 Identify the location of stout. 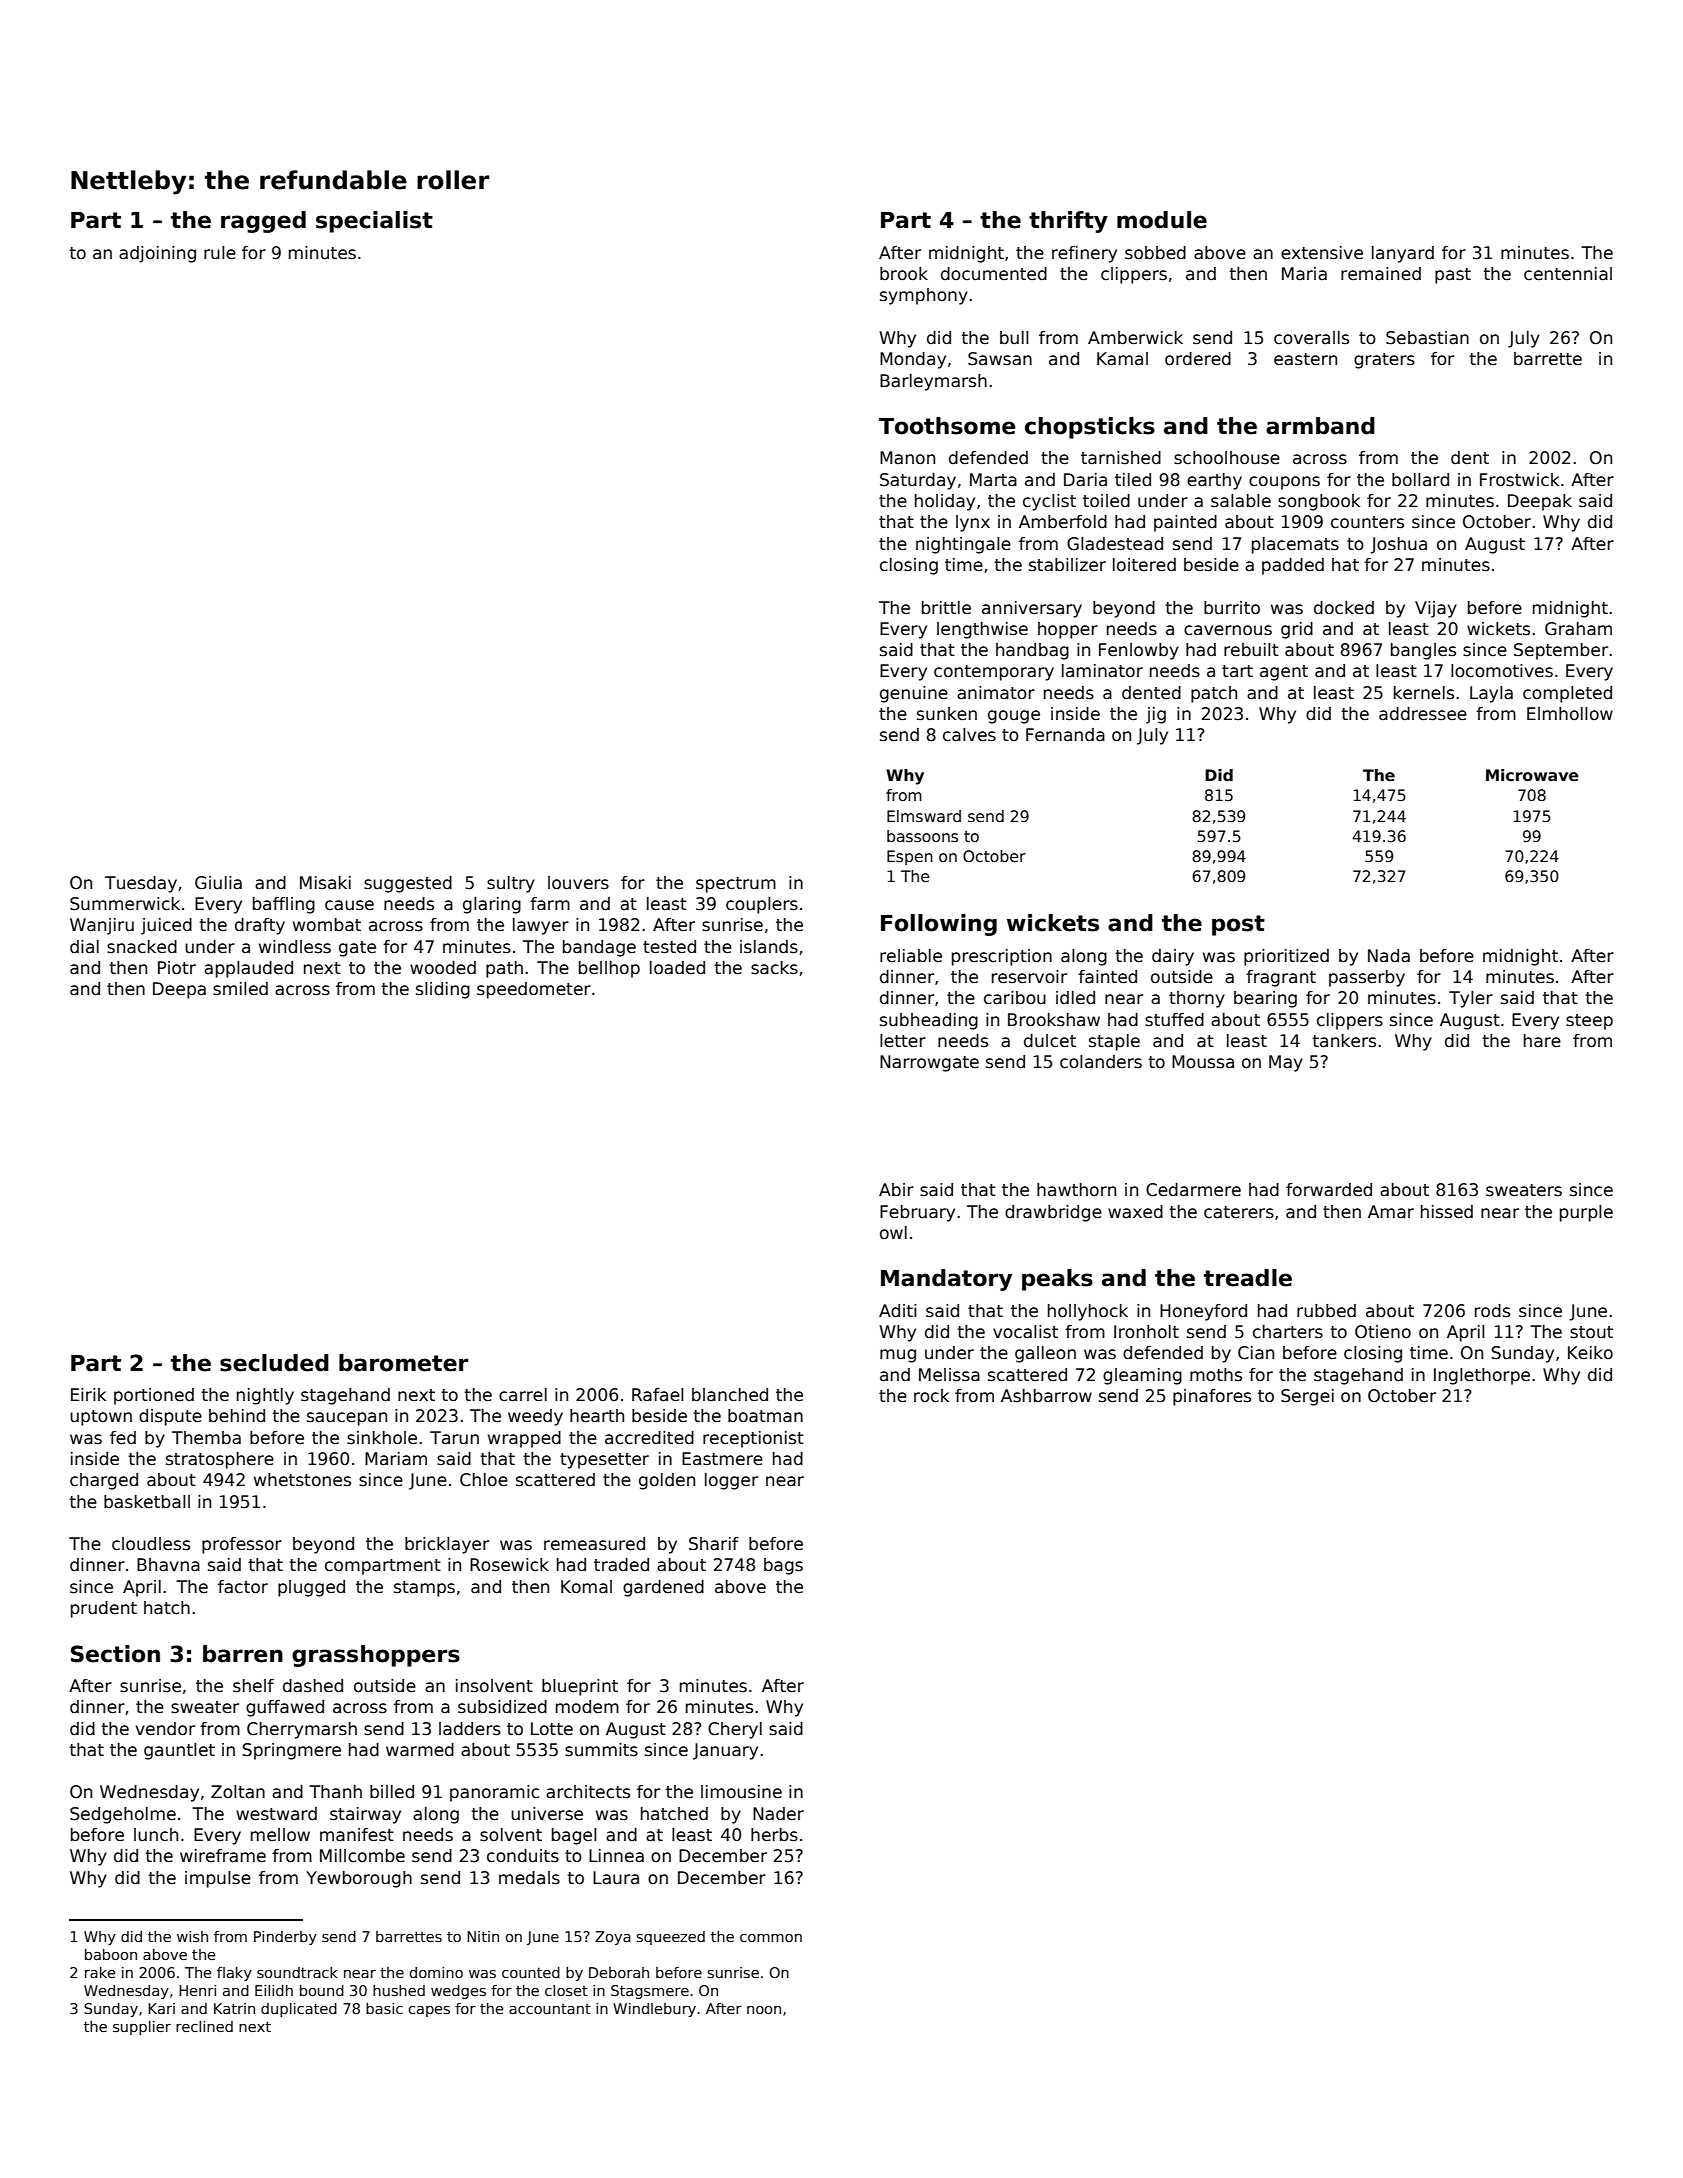
(1591, 1332).
